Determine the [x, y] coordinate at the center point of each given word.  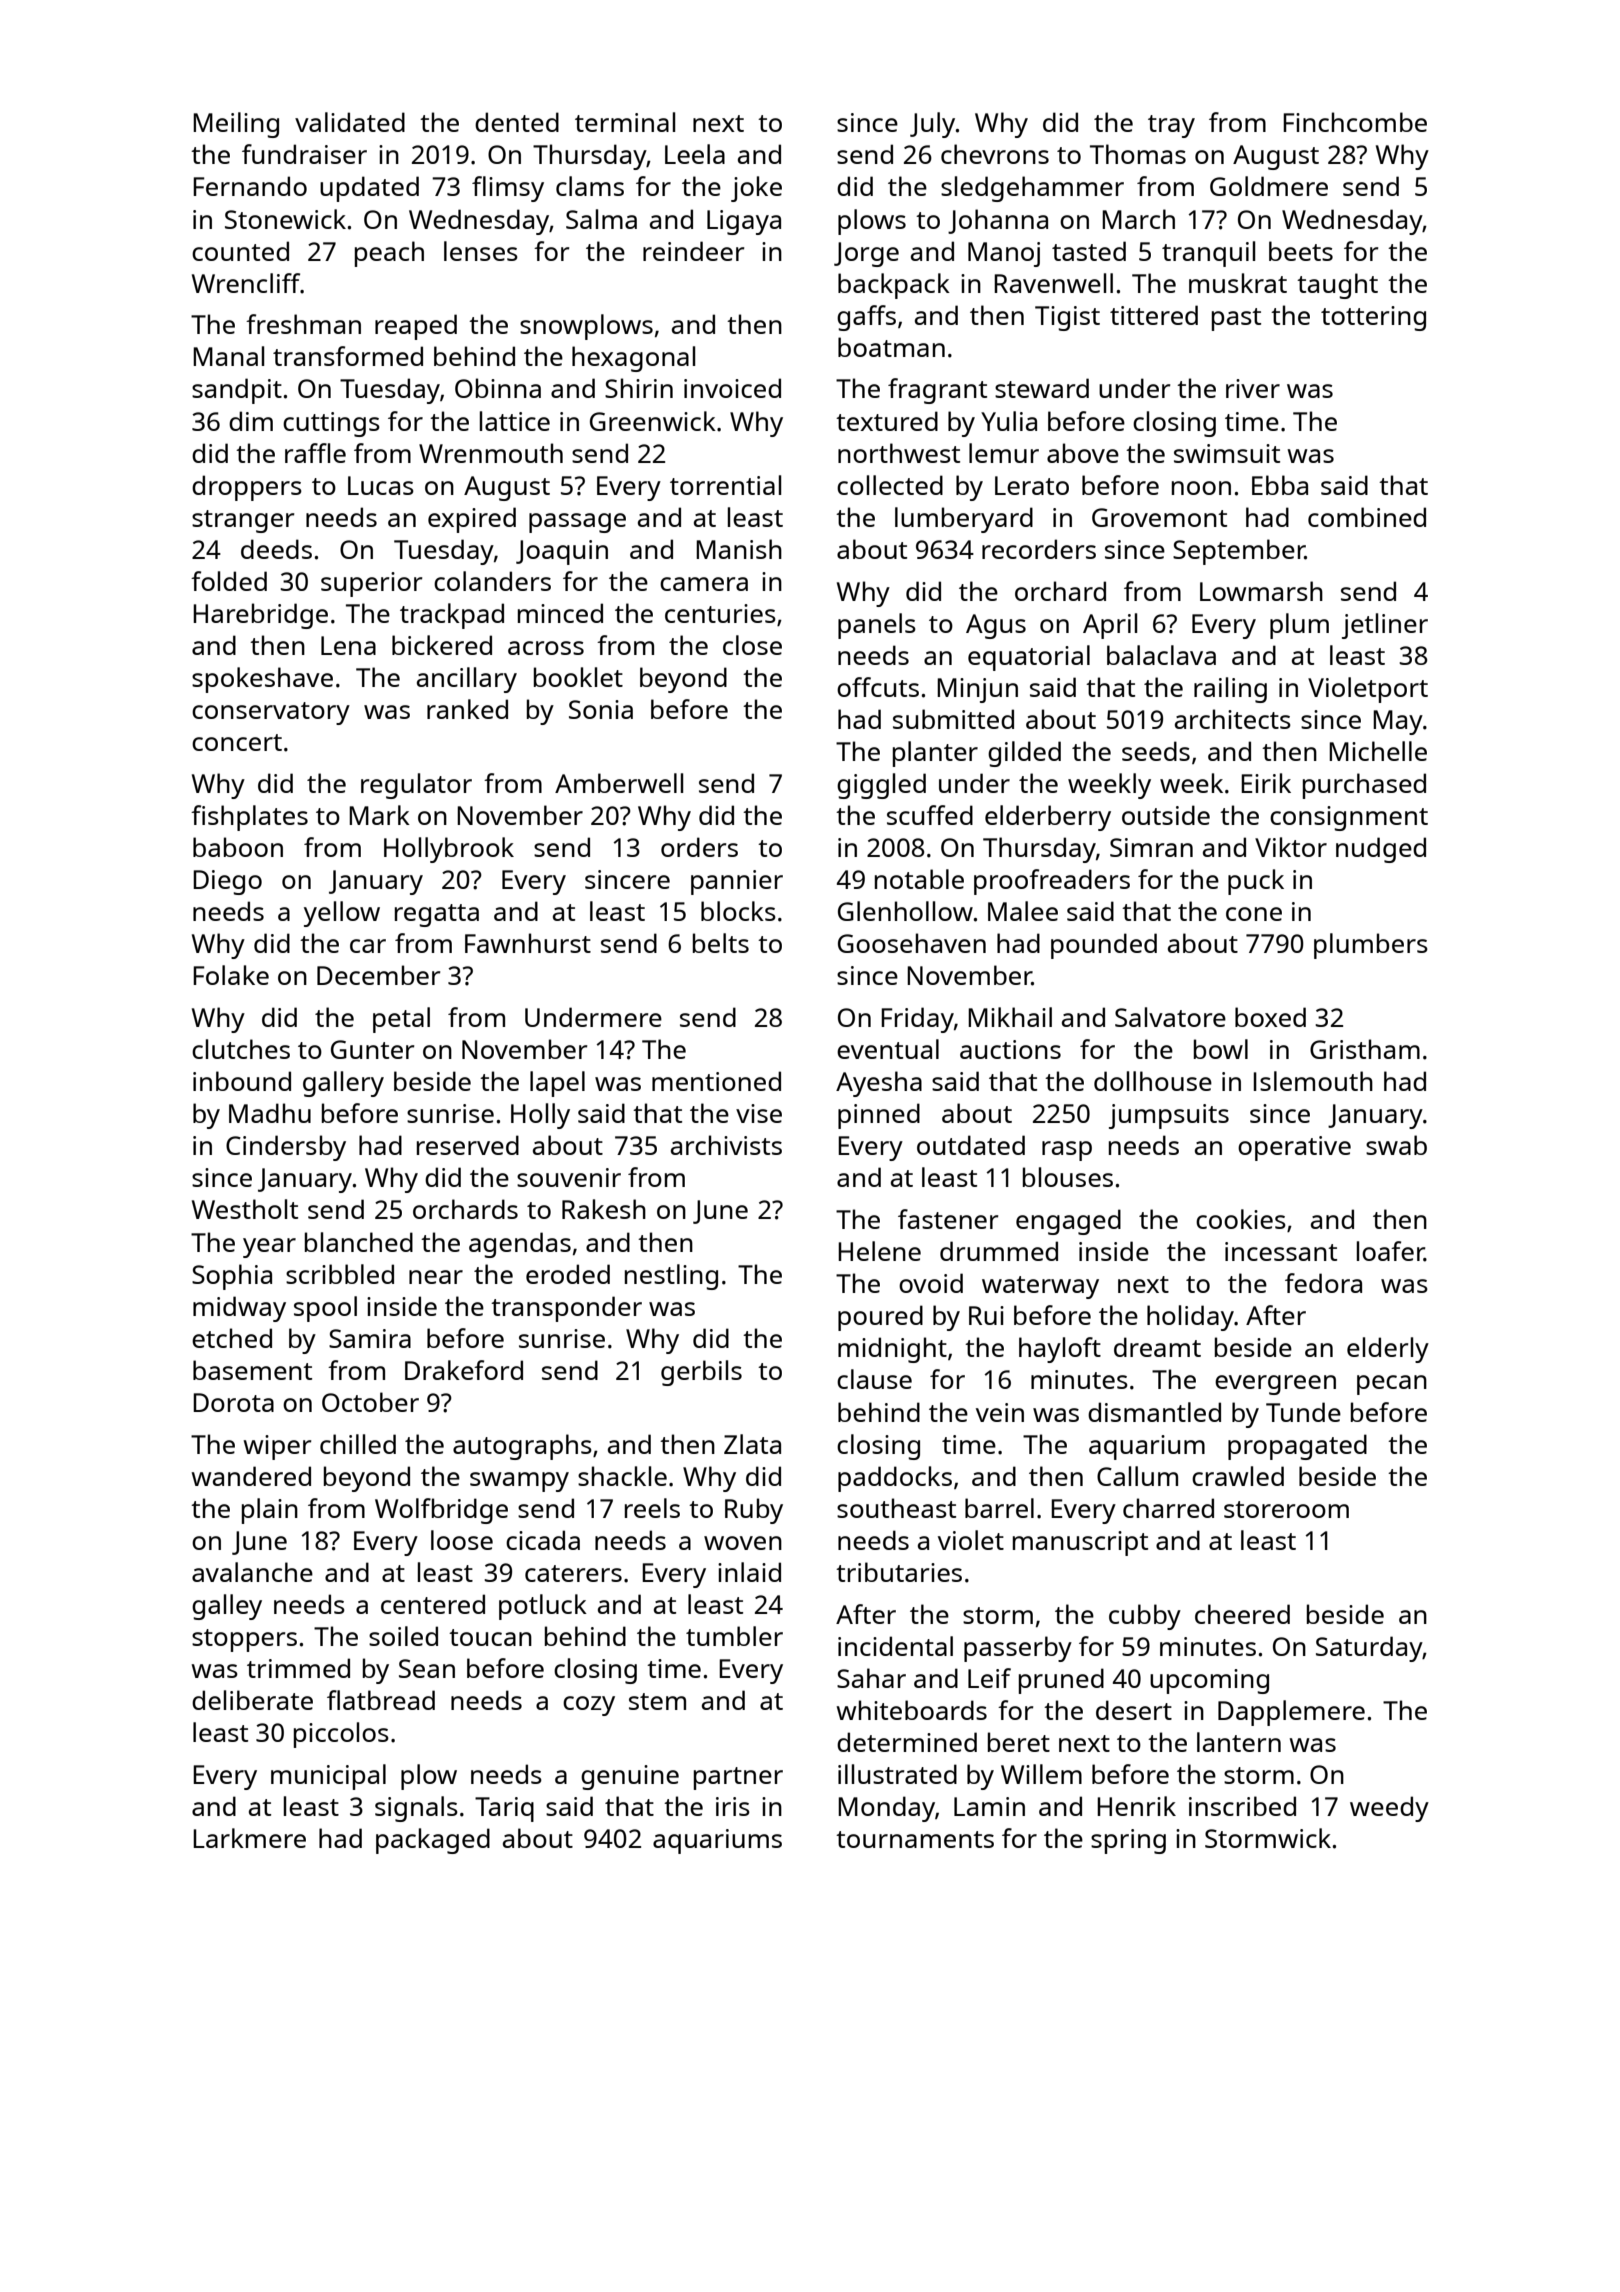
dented [517, 122]
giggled [881, 786]
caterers [573, 1573]
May [1398, 722]
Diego [227, 882]
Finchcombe [1355, 122]
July [932, 125]
